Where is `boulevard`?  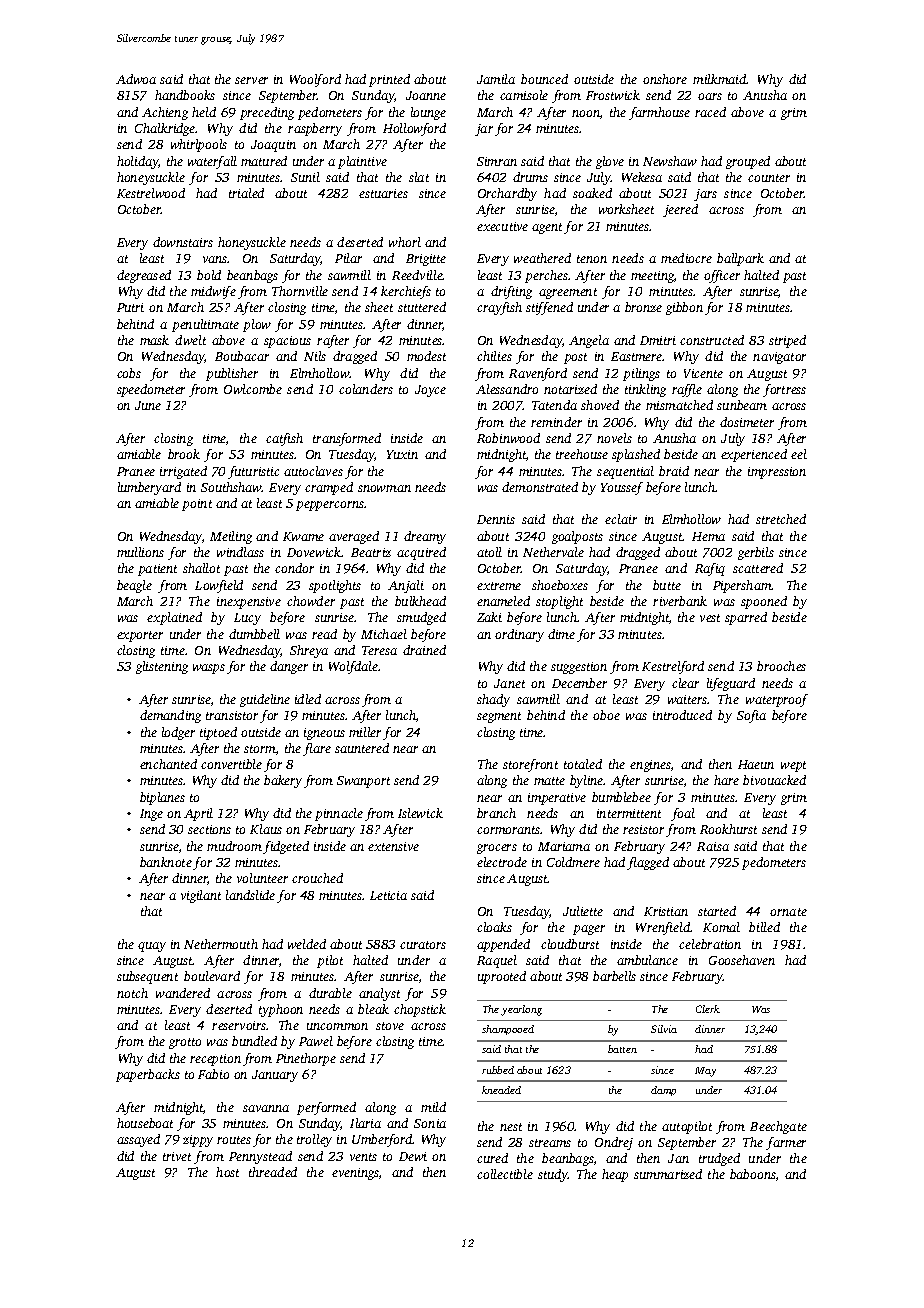 boulevard is located at coordinates (212, 976).
